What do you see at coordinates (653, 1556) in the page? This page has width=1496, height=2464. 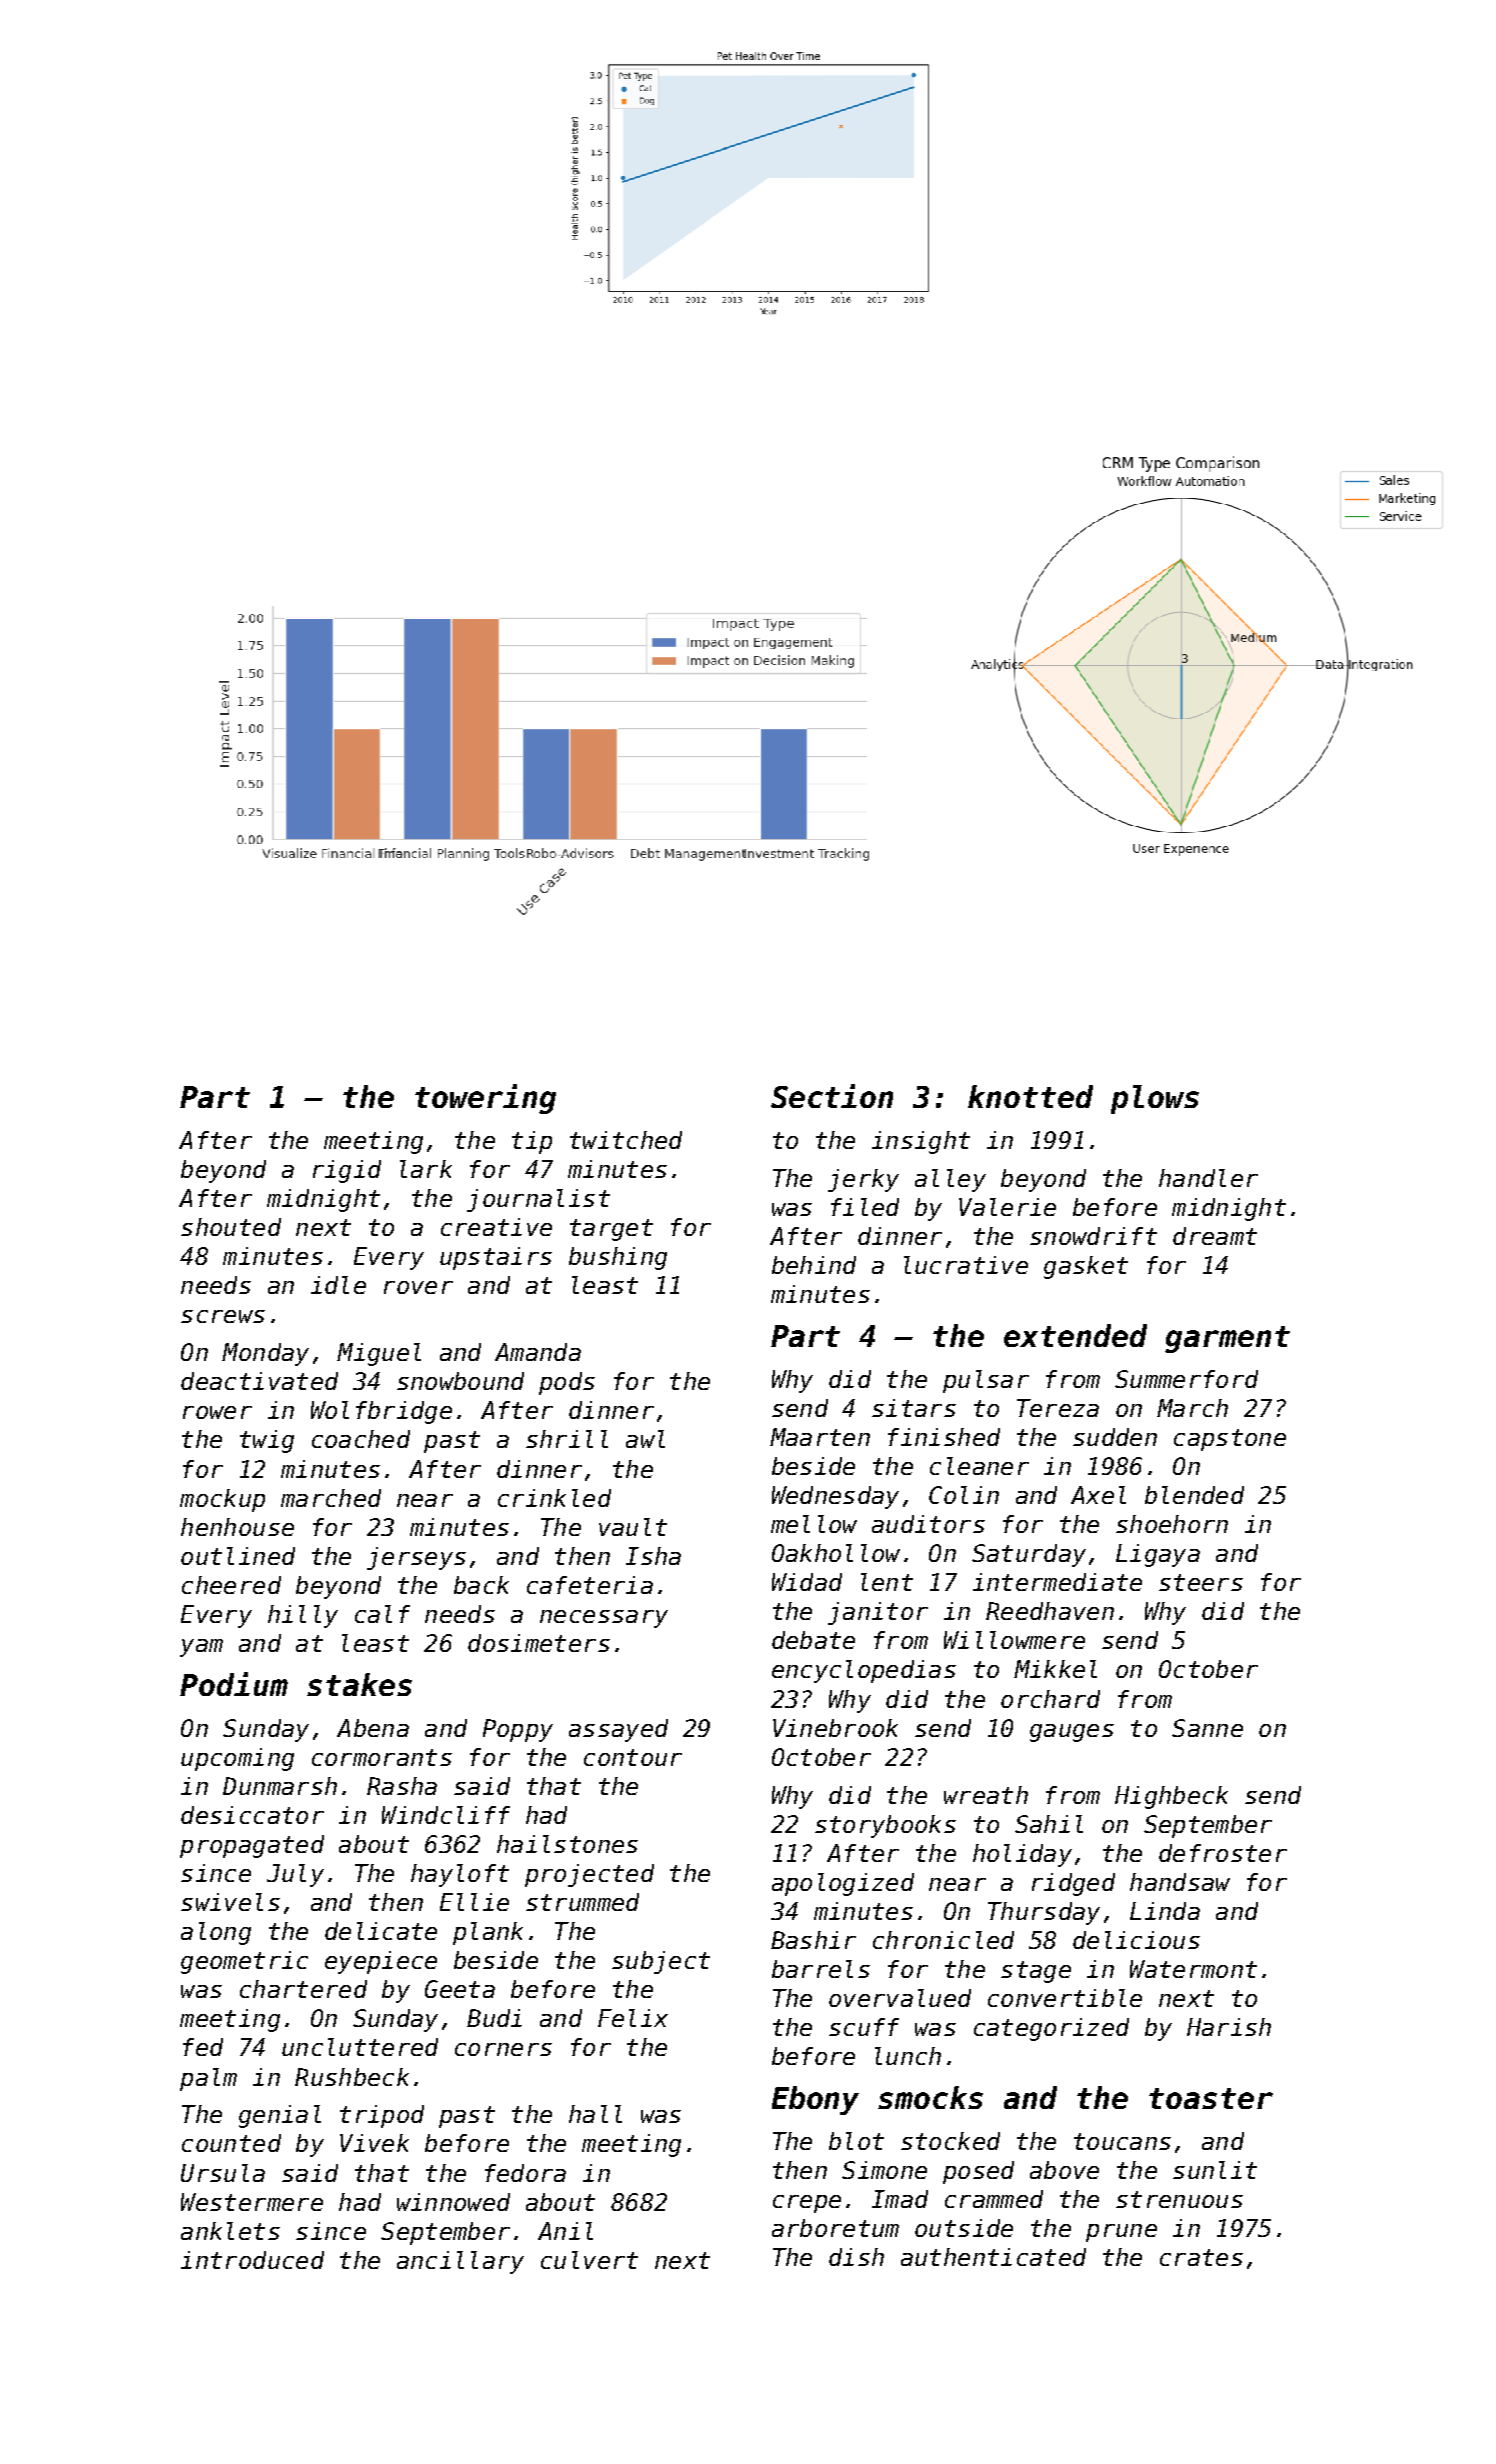 I see `Isha` at bounding box center [653, 1556].
